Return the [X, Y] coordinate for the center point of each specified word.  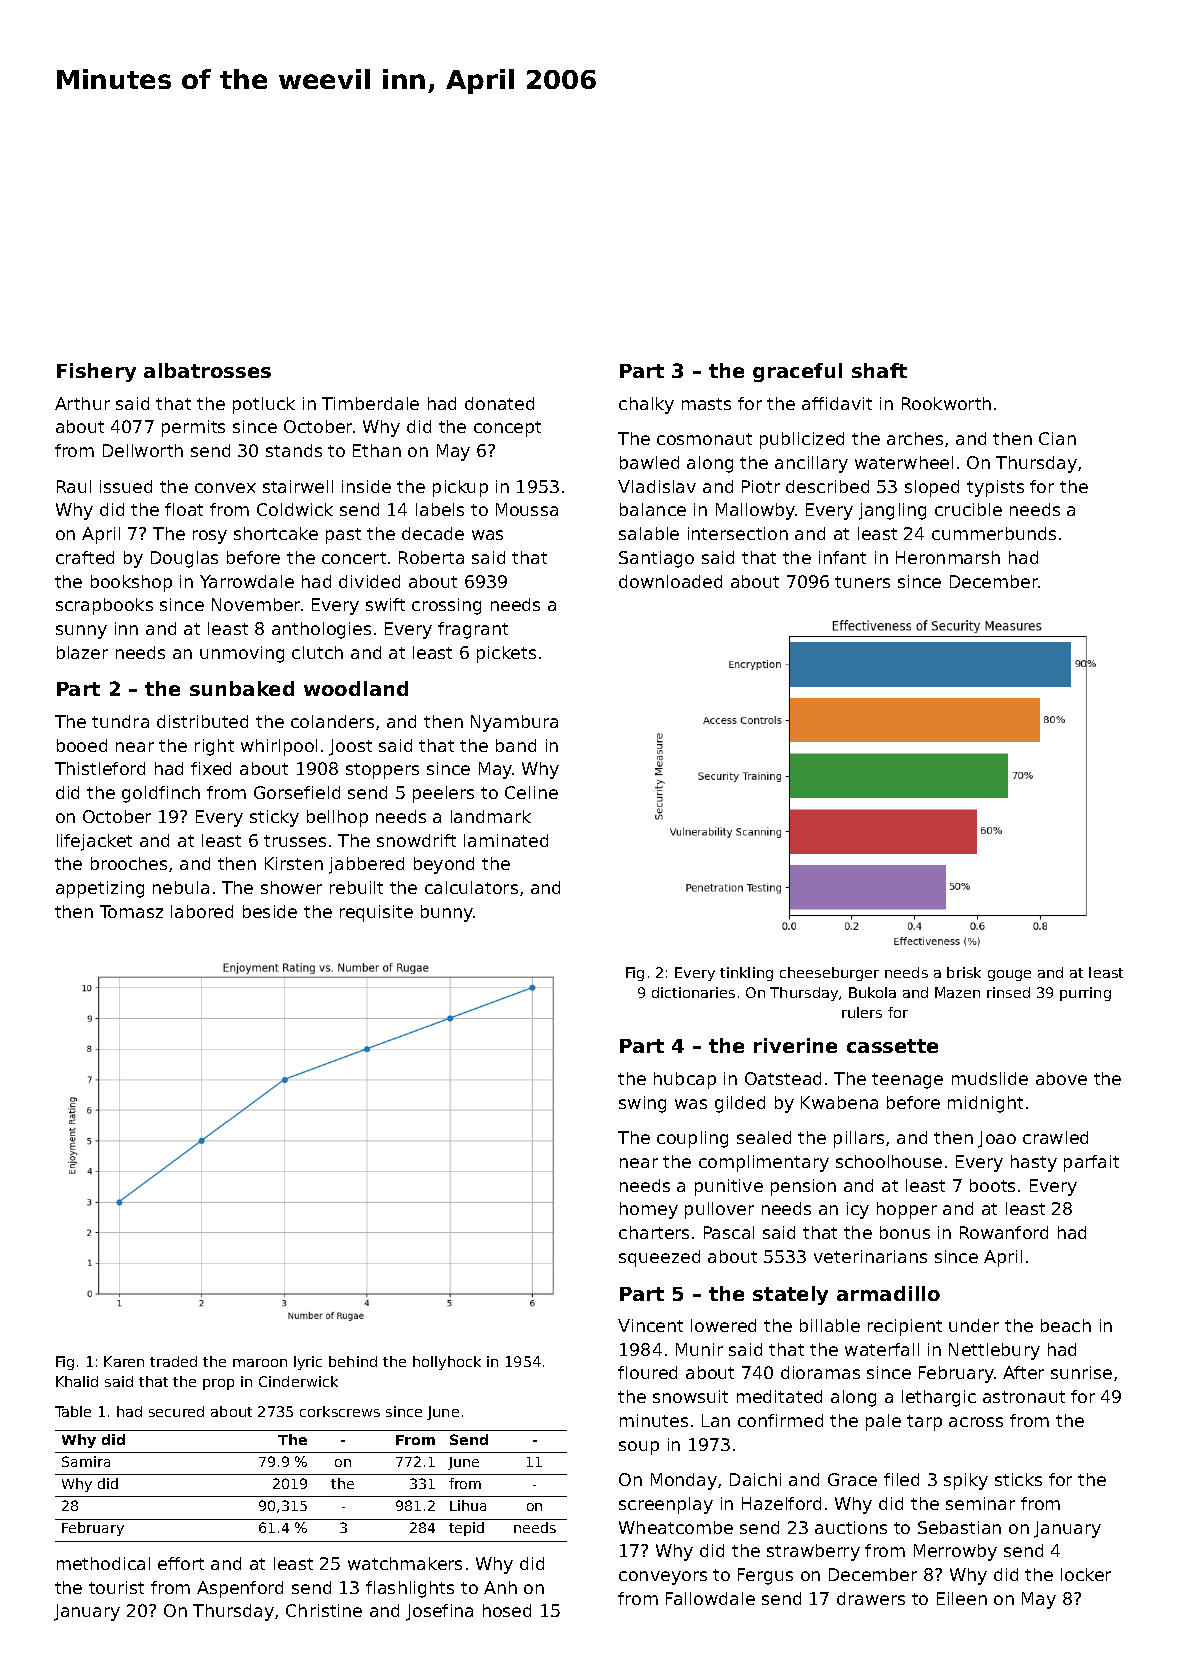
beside [270, 911]
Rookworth [946, 403]
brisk [964, 972]
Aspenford [240, 1589]
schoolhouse [889, 1161]
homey [649, 1210]
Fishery [96, 372]
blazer [82, 652]
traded [173, 1361]
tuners [862, 582]
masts [706, 404]
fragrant [473, 630]
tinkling [746, 974]
